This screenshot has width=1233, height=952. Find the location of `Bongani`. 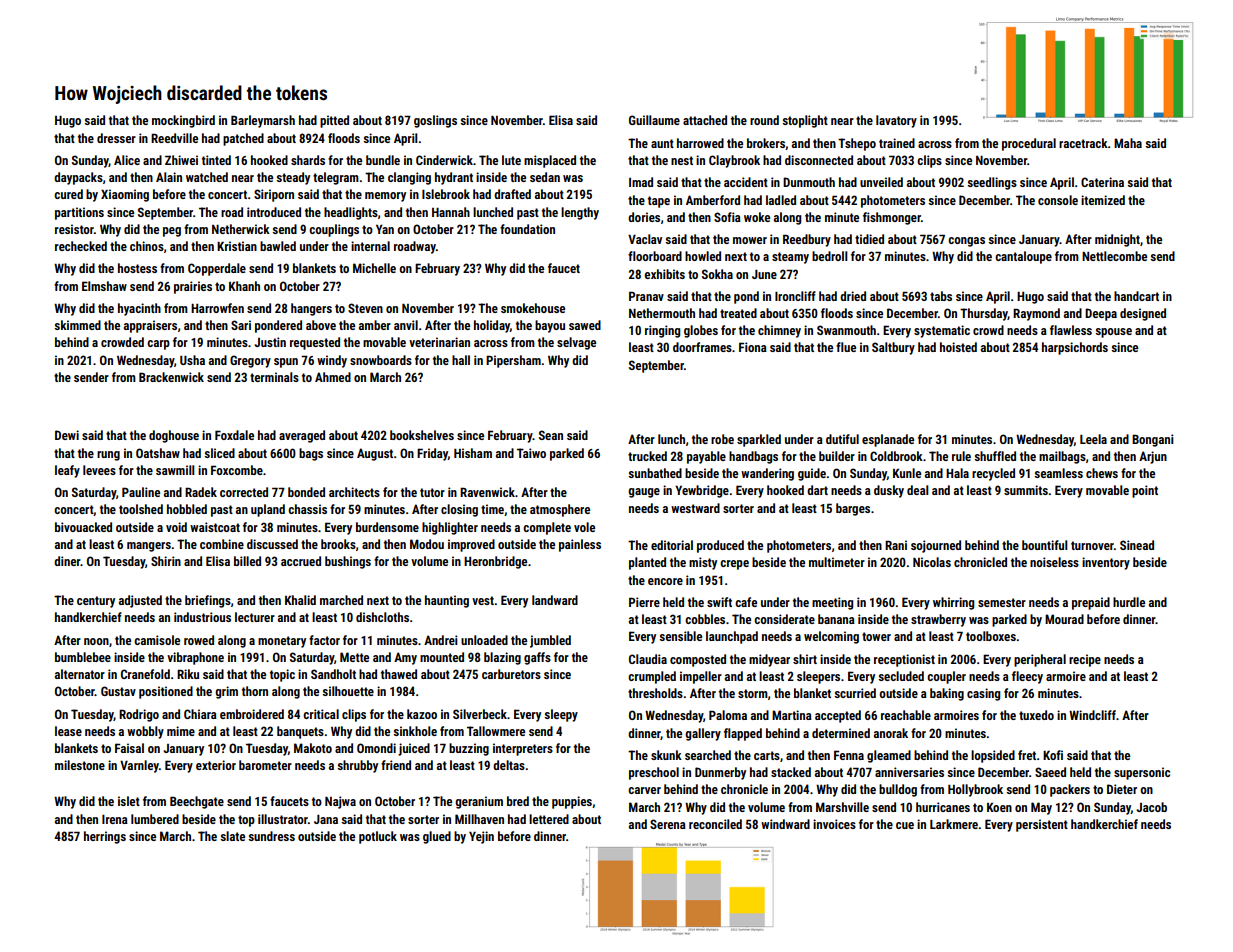

Bongani is located at coordinates (1153, 440).
